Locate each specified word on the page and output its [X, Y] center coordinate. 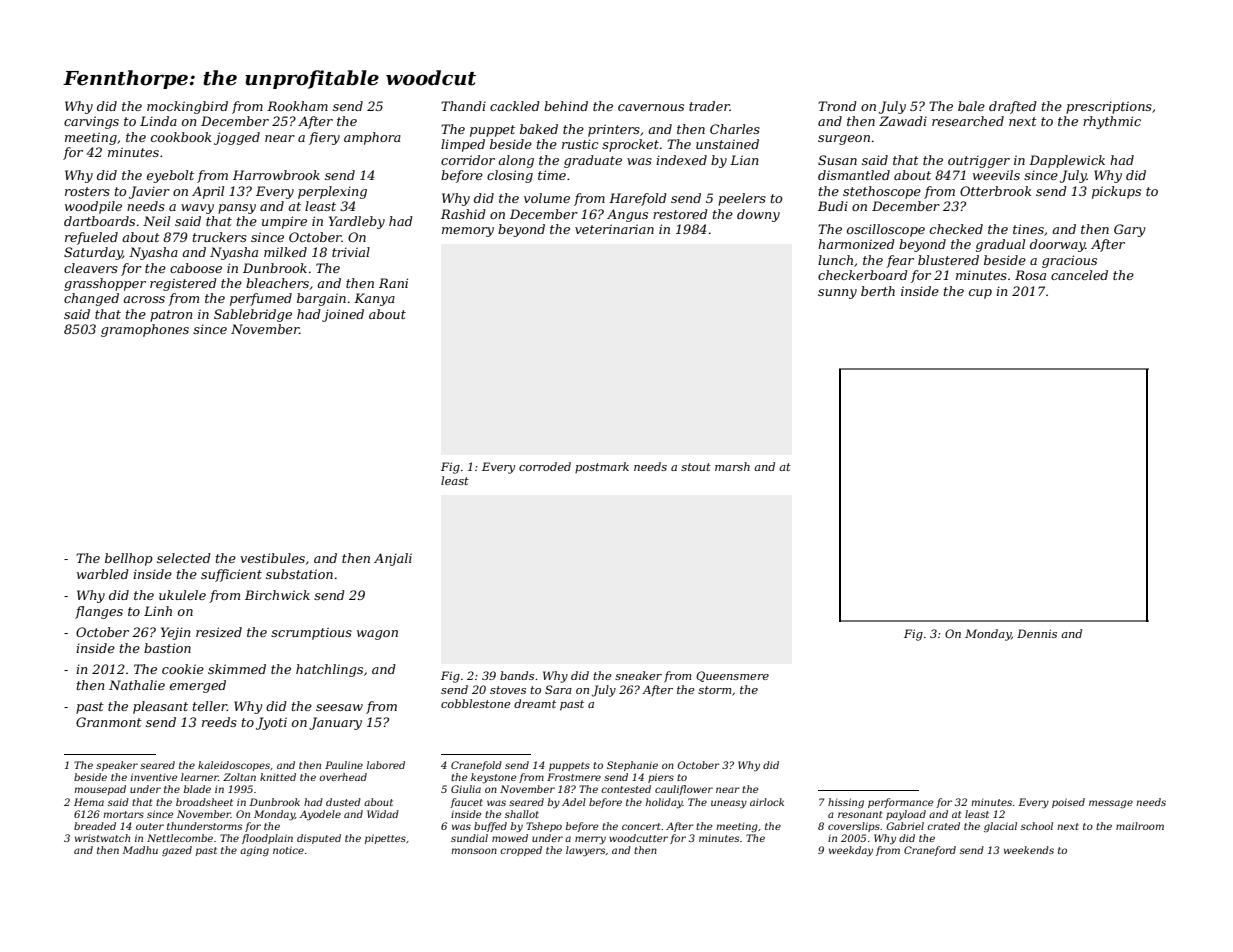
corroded [545, 466]
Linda [158, 121]
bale [971, 106]
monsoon [474, 851]
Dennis [1037, 633]
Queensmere [732, 676]
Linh [158, 611]
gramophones [145, 330]
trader [709, 106]
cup [980, 294]
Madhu [140, 850]
